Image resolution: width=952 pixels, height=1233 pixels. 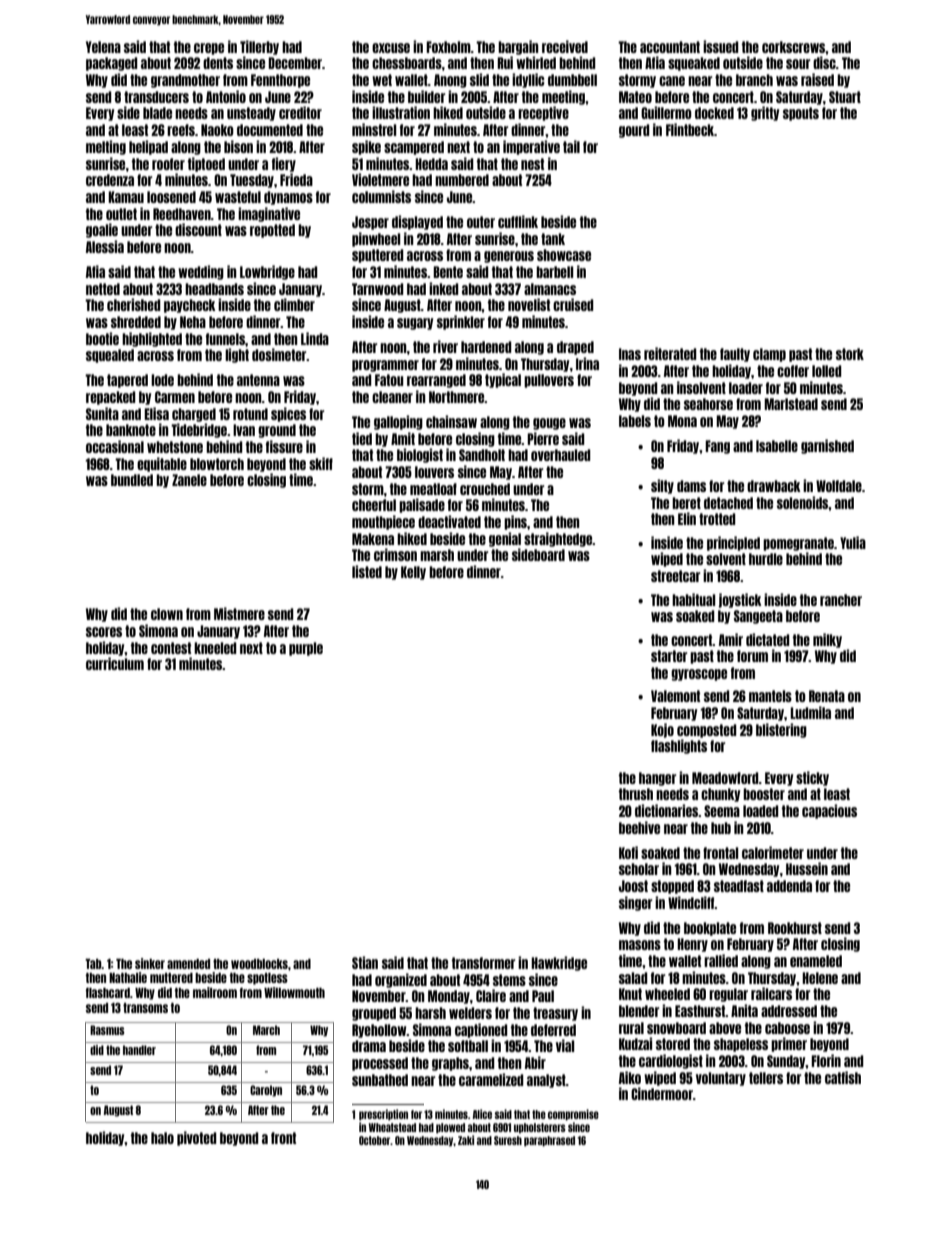 What do you see at coordinates (801, 114) in the screenshot?
I see `spouts` at bounding box center [801, 114].
